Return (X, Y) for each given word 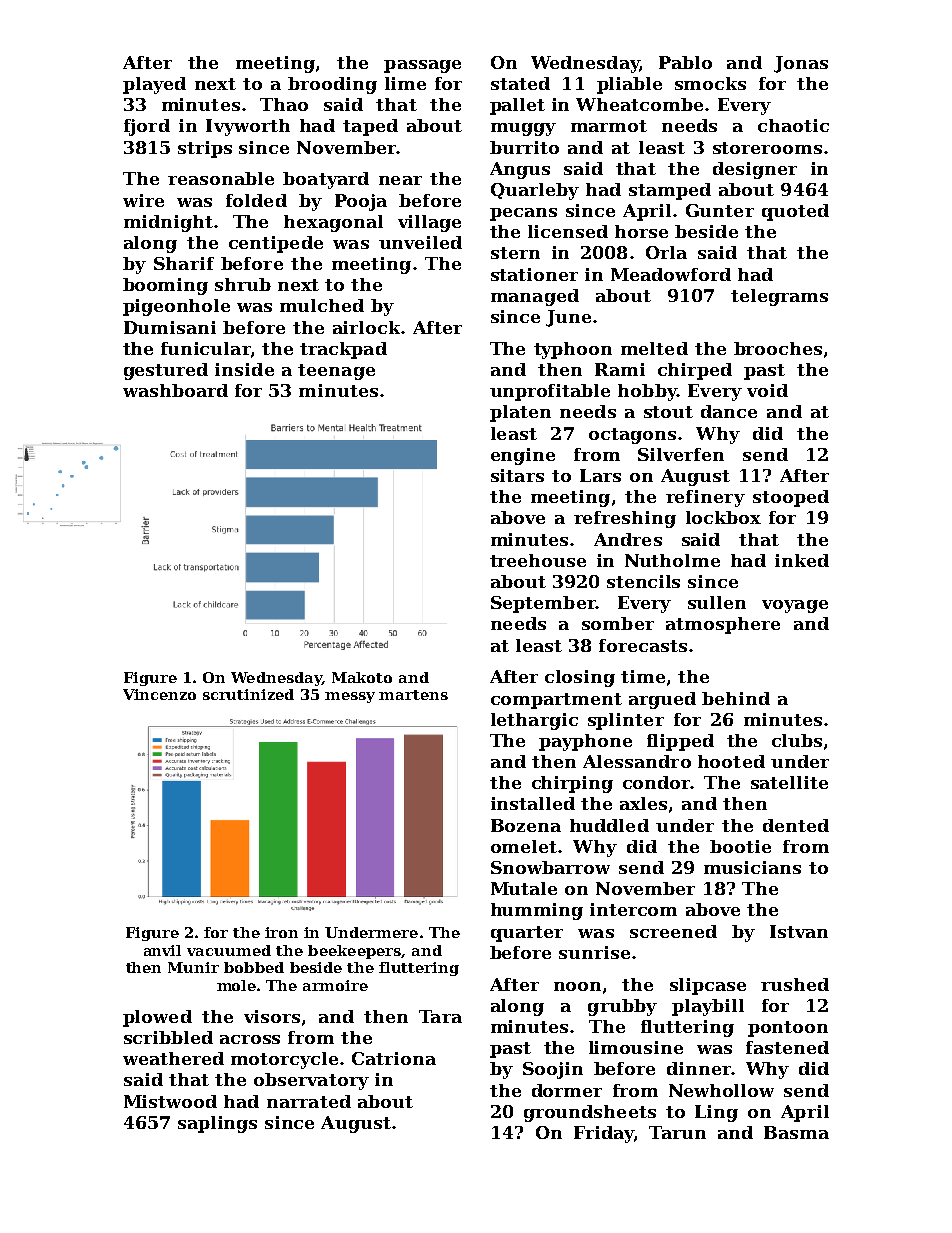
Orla (666, 252)
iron (281, 932)
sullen (717, 602)
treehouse (538, 560)
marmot (609, 126)
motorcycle (284, 1060)
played (154, 85)
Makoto (362, 677)
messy (350, 697)
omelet (524, 846)
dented (796, 825)
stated (520, 83)
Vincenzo (159, 694)
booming (165, 286)
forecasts (643, 645)
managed (535, 297)
